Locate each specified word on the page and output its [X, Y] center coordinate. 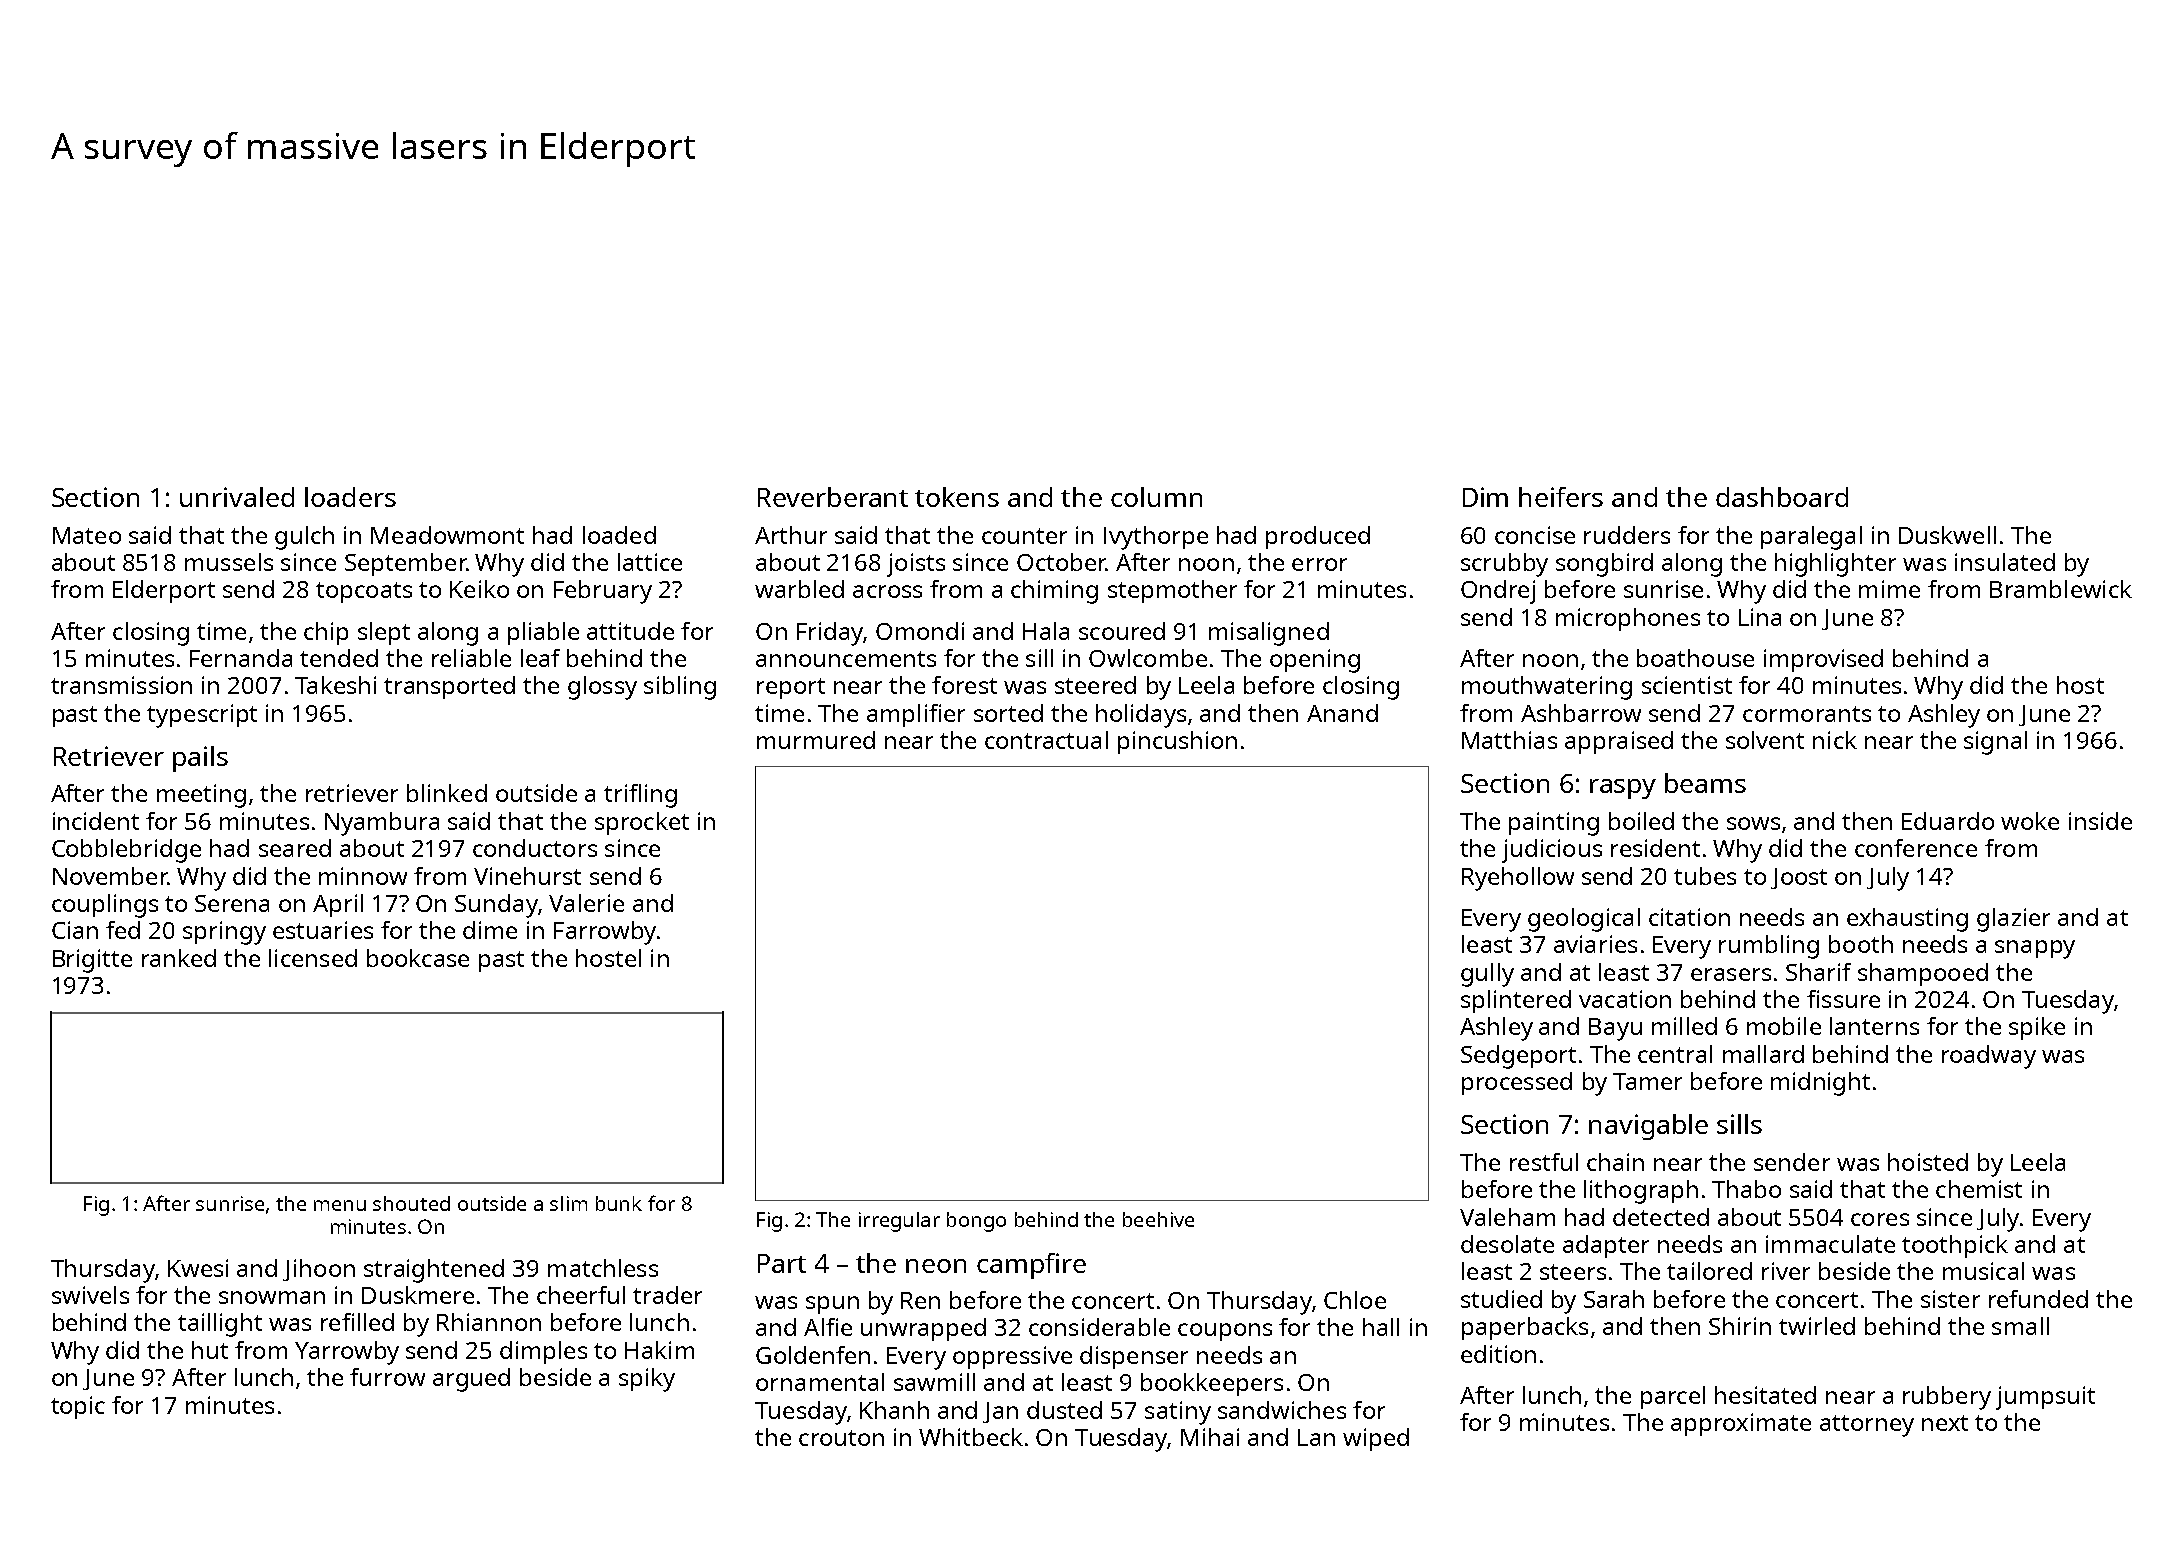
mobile [1784, 1026]
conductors [535, 848]
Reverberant [833, 497]
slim [568, 1203]
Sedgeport [1518, 1057]
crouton [841, 1438]
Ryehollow [1518, 879]
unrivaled [237, 497]
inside [2100, 821]
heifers [1561, 497]
